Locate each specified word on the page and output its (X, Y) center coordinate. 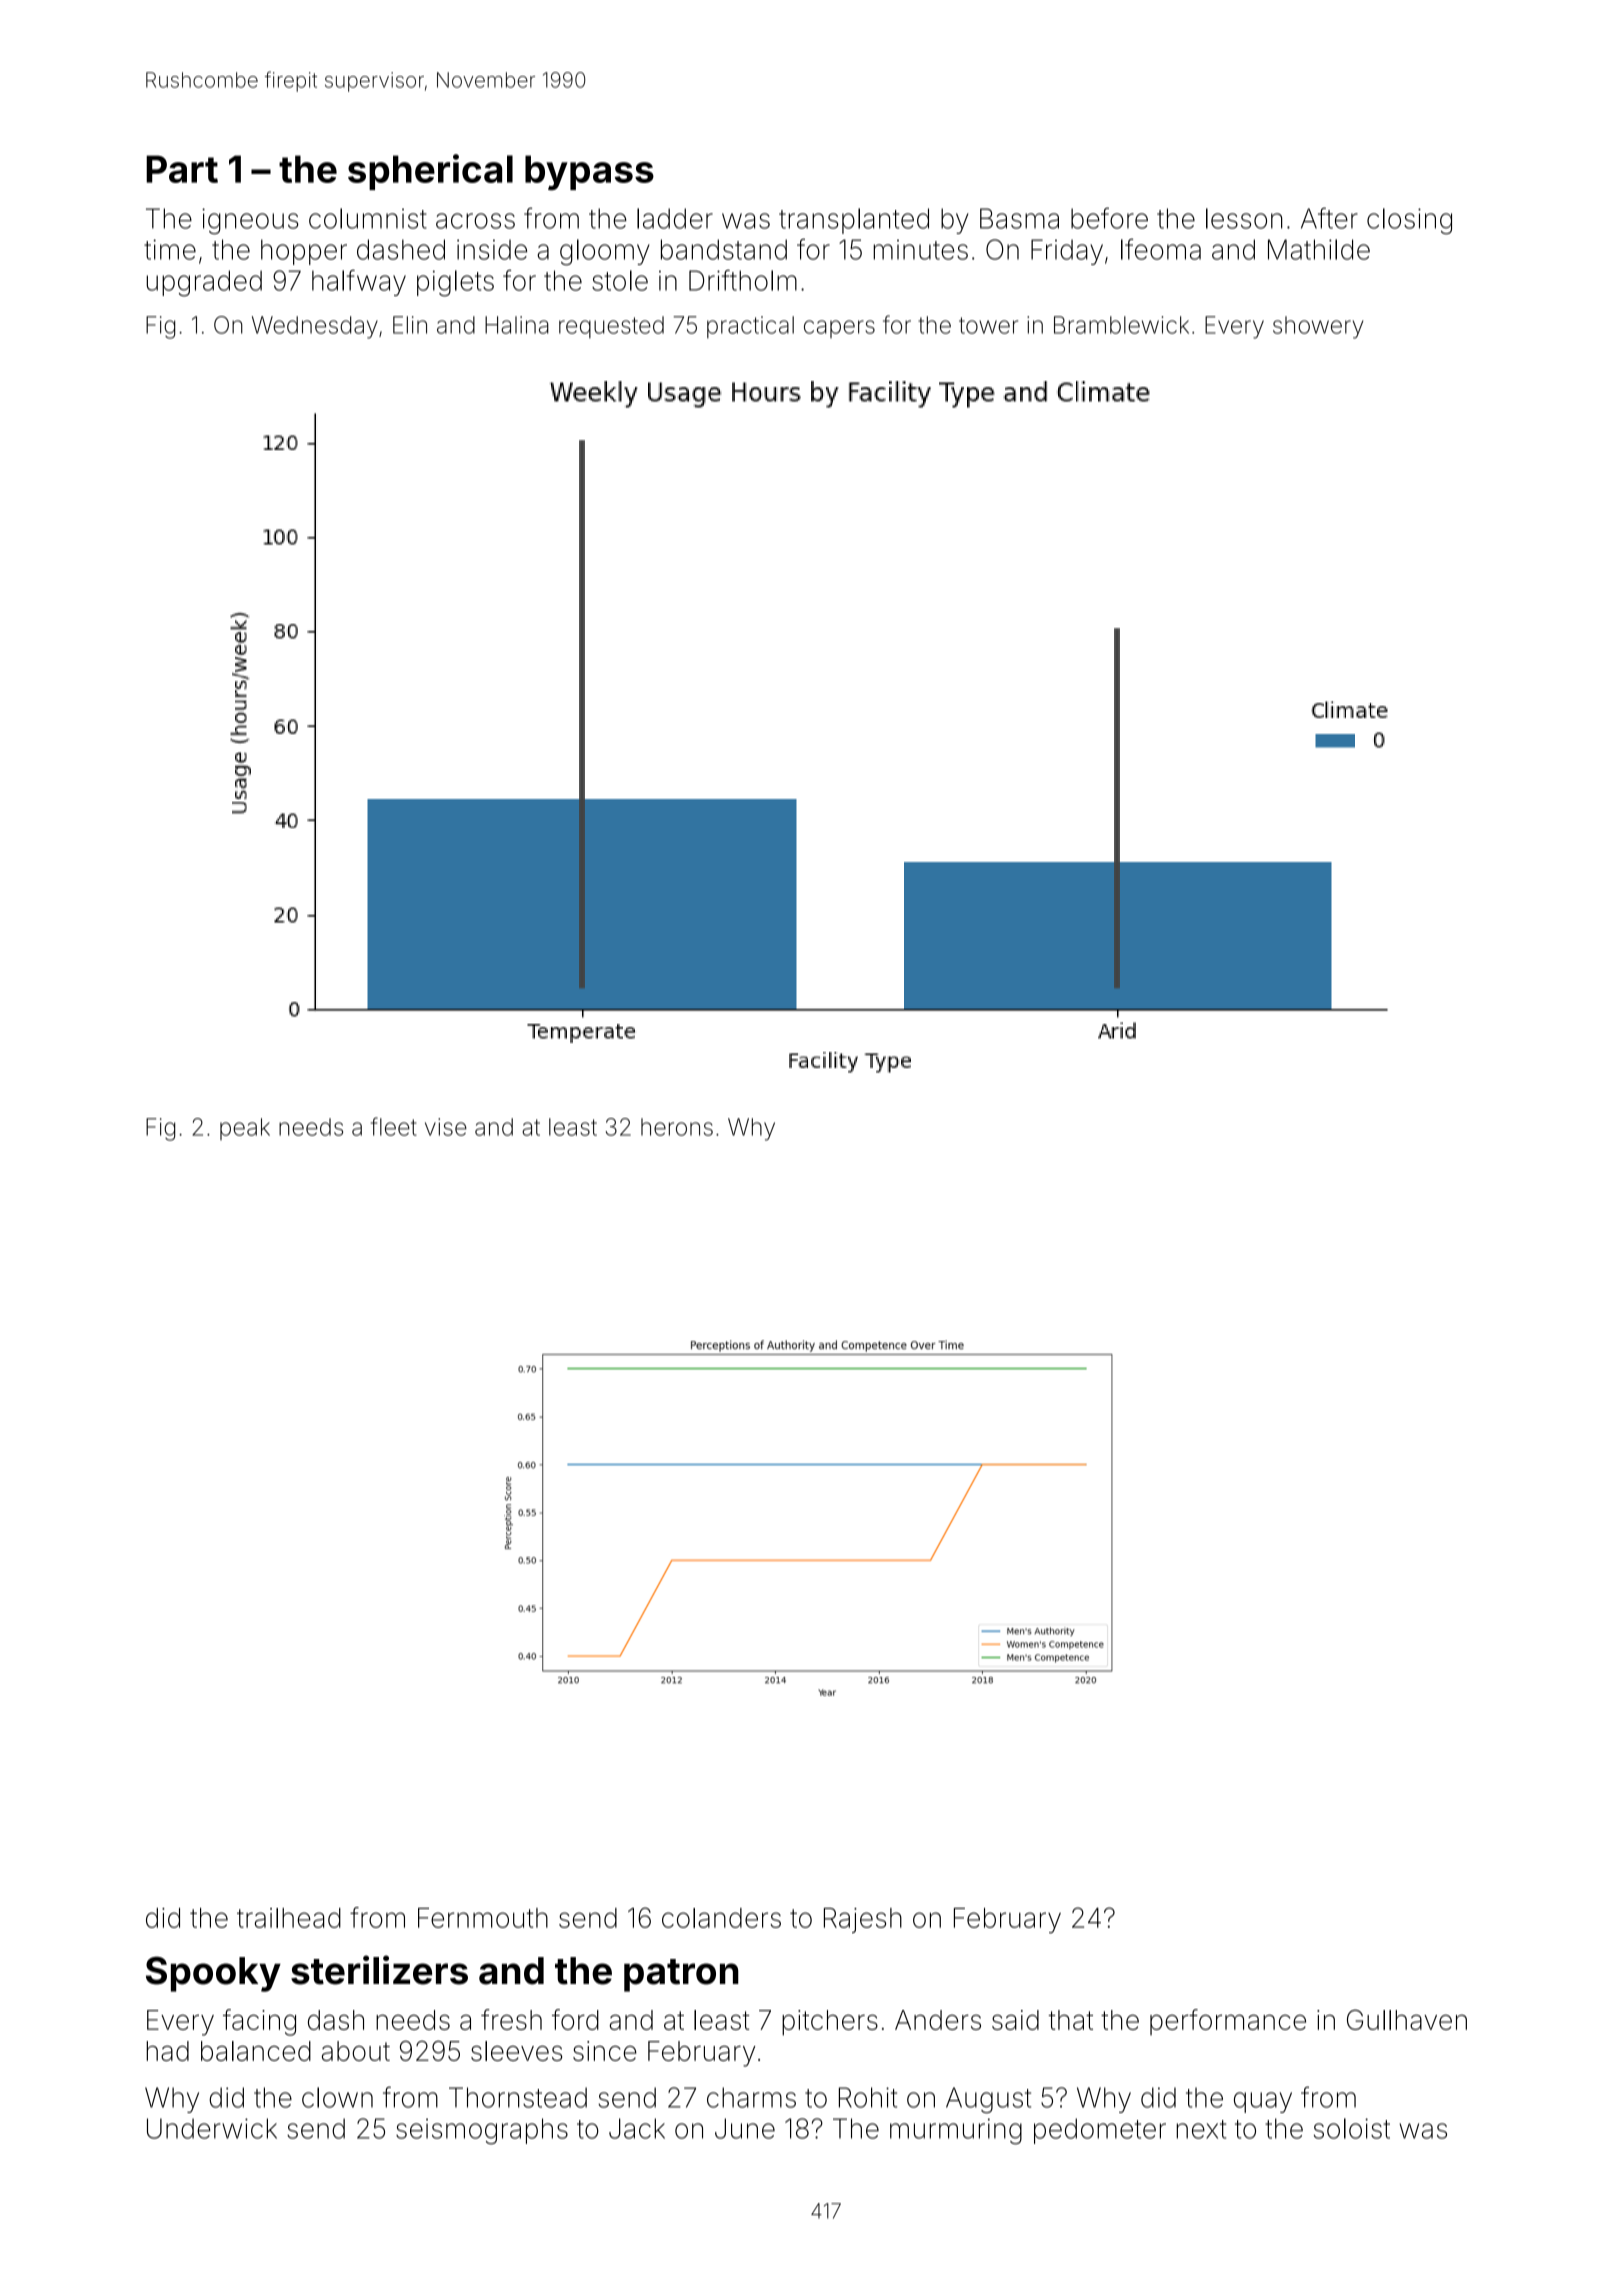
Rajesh (863, 1920)
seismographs (482, 2131)
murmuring (956, 2131)
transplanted (854, 221)
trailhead (289, 1918)
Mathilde (1319, 249)
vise (446, 1127)
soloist (1352, 2128)
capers (839, 329)
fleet (394, 1126)
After (1329, 218)
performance (1228, 2022)
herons (677, 1127)
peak (245, 1129)
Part (182, 169)
